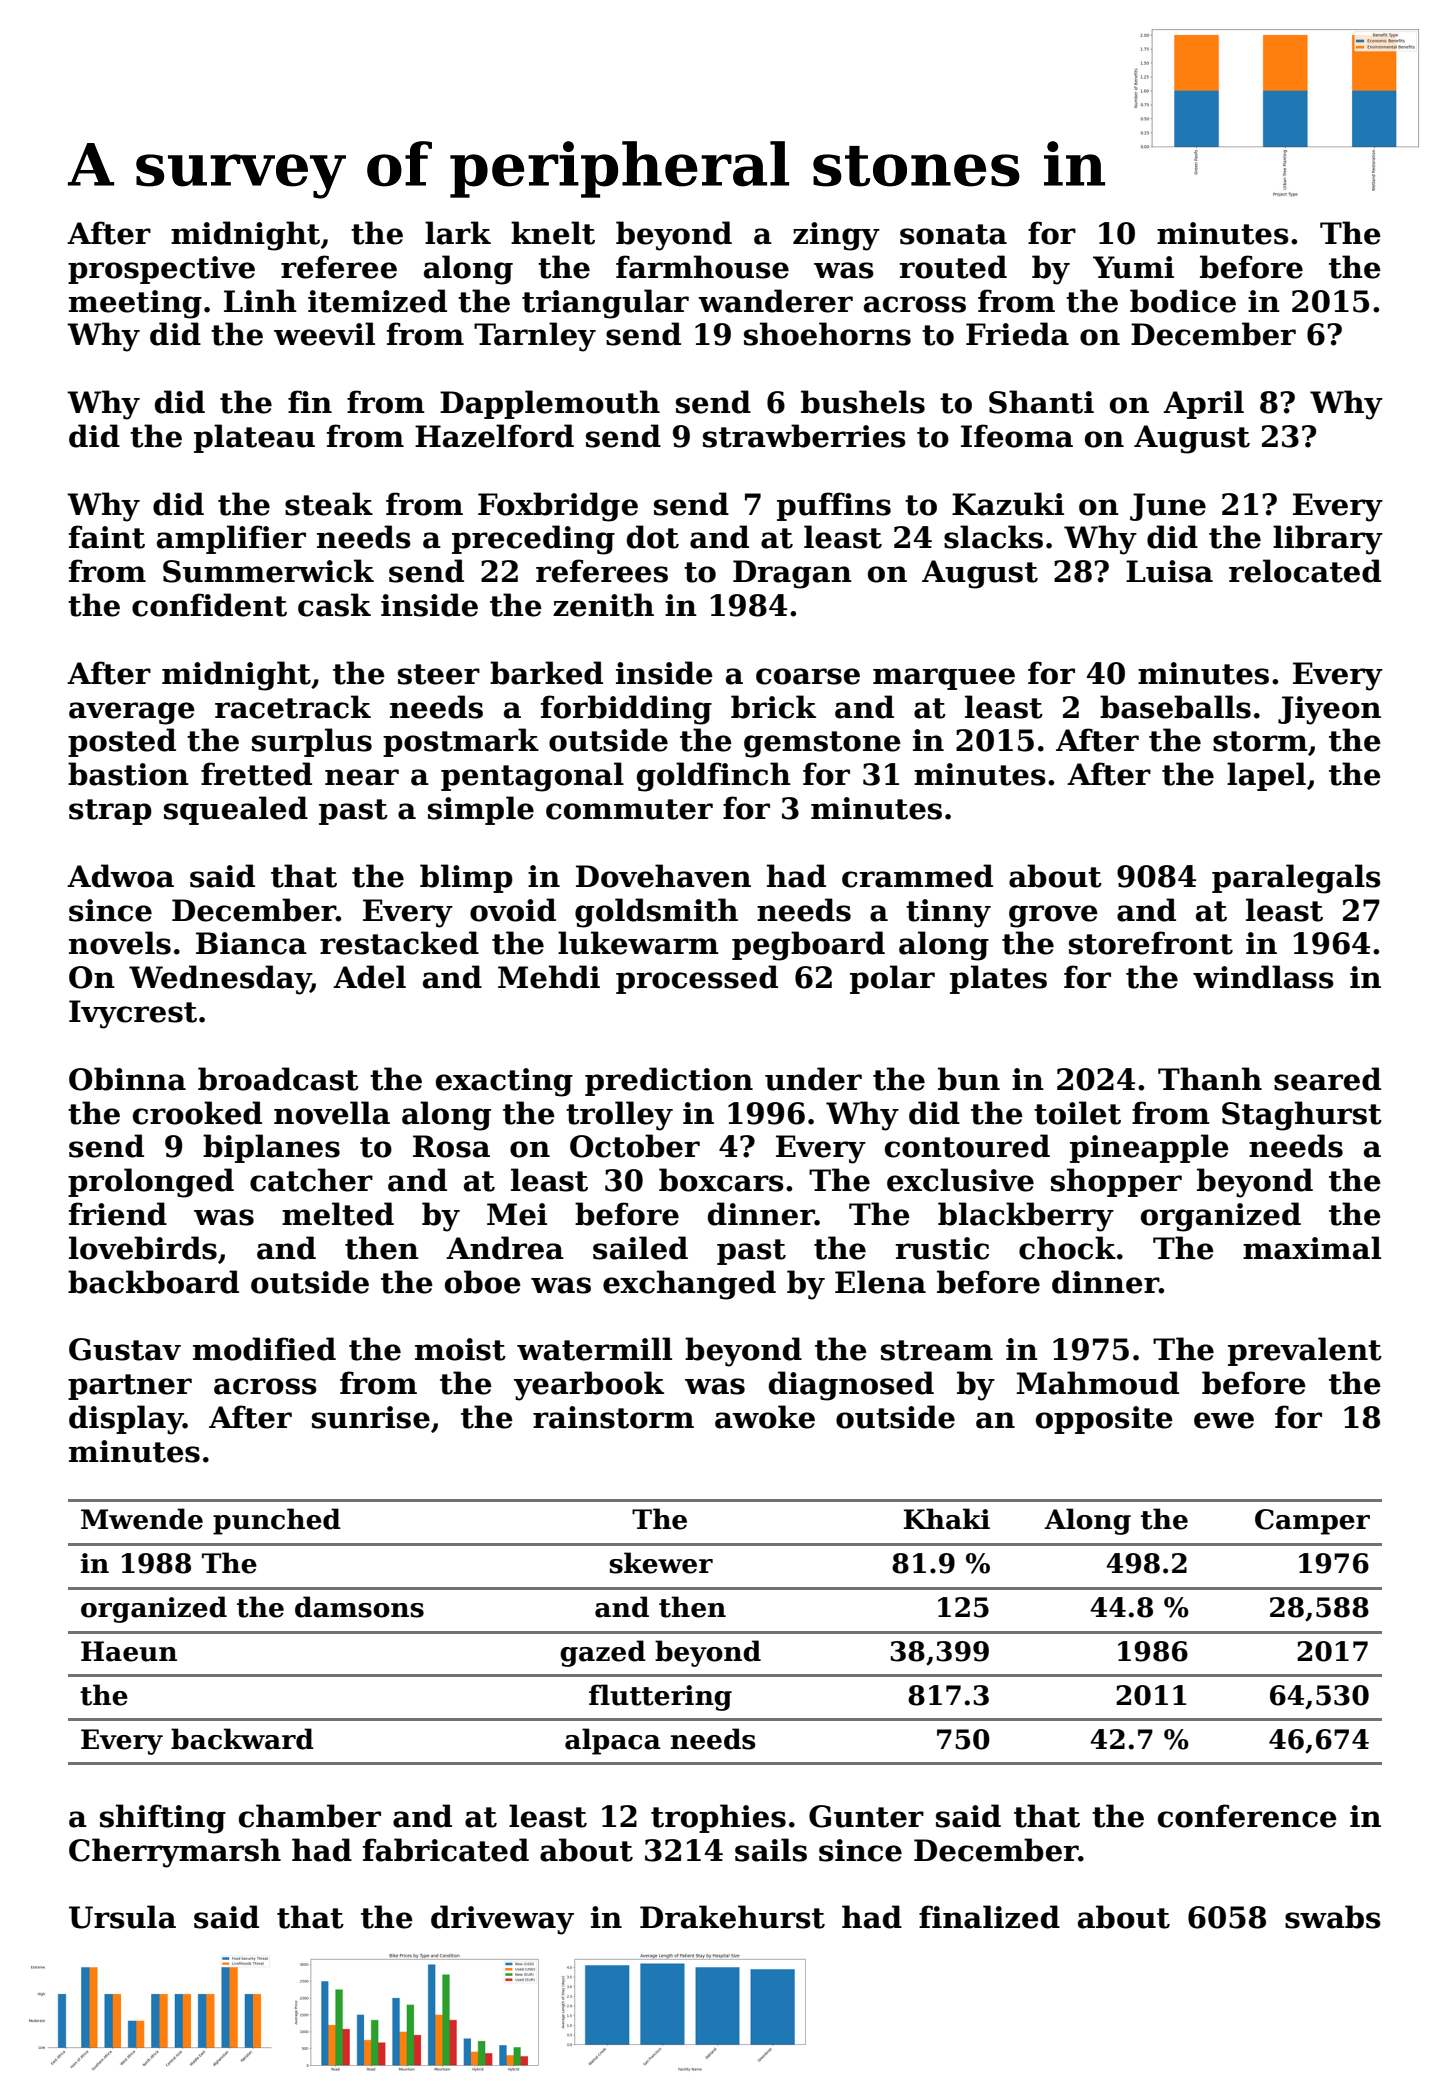  I want to click on wanderer, so click(775, 301).
